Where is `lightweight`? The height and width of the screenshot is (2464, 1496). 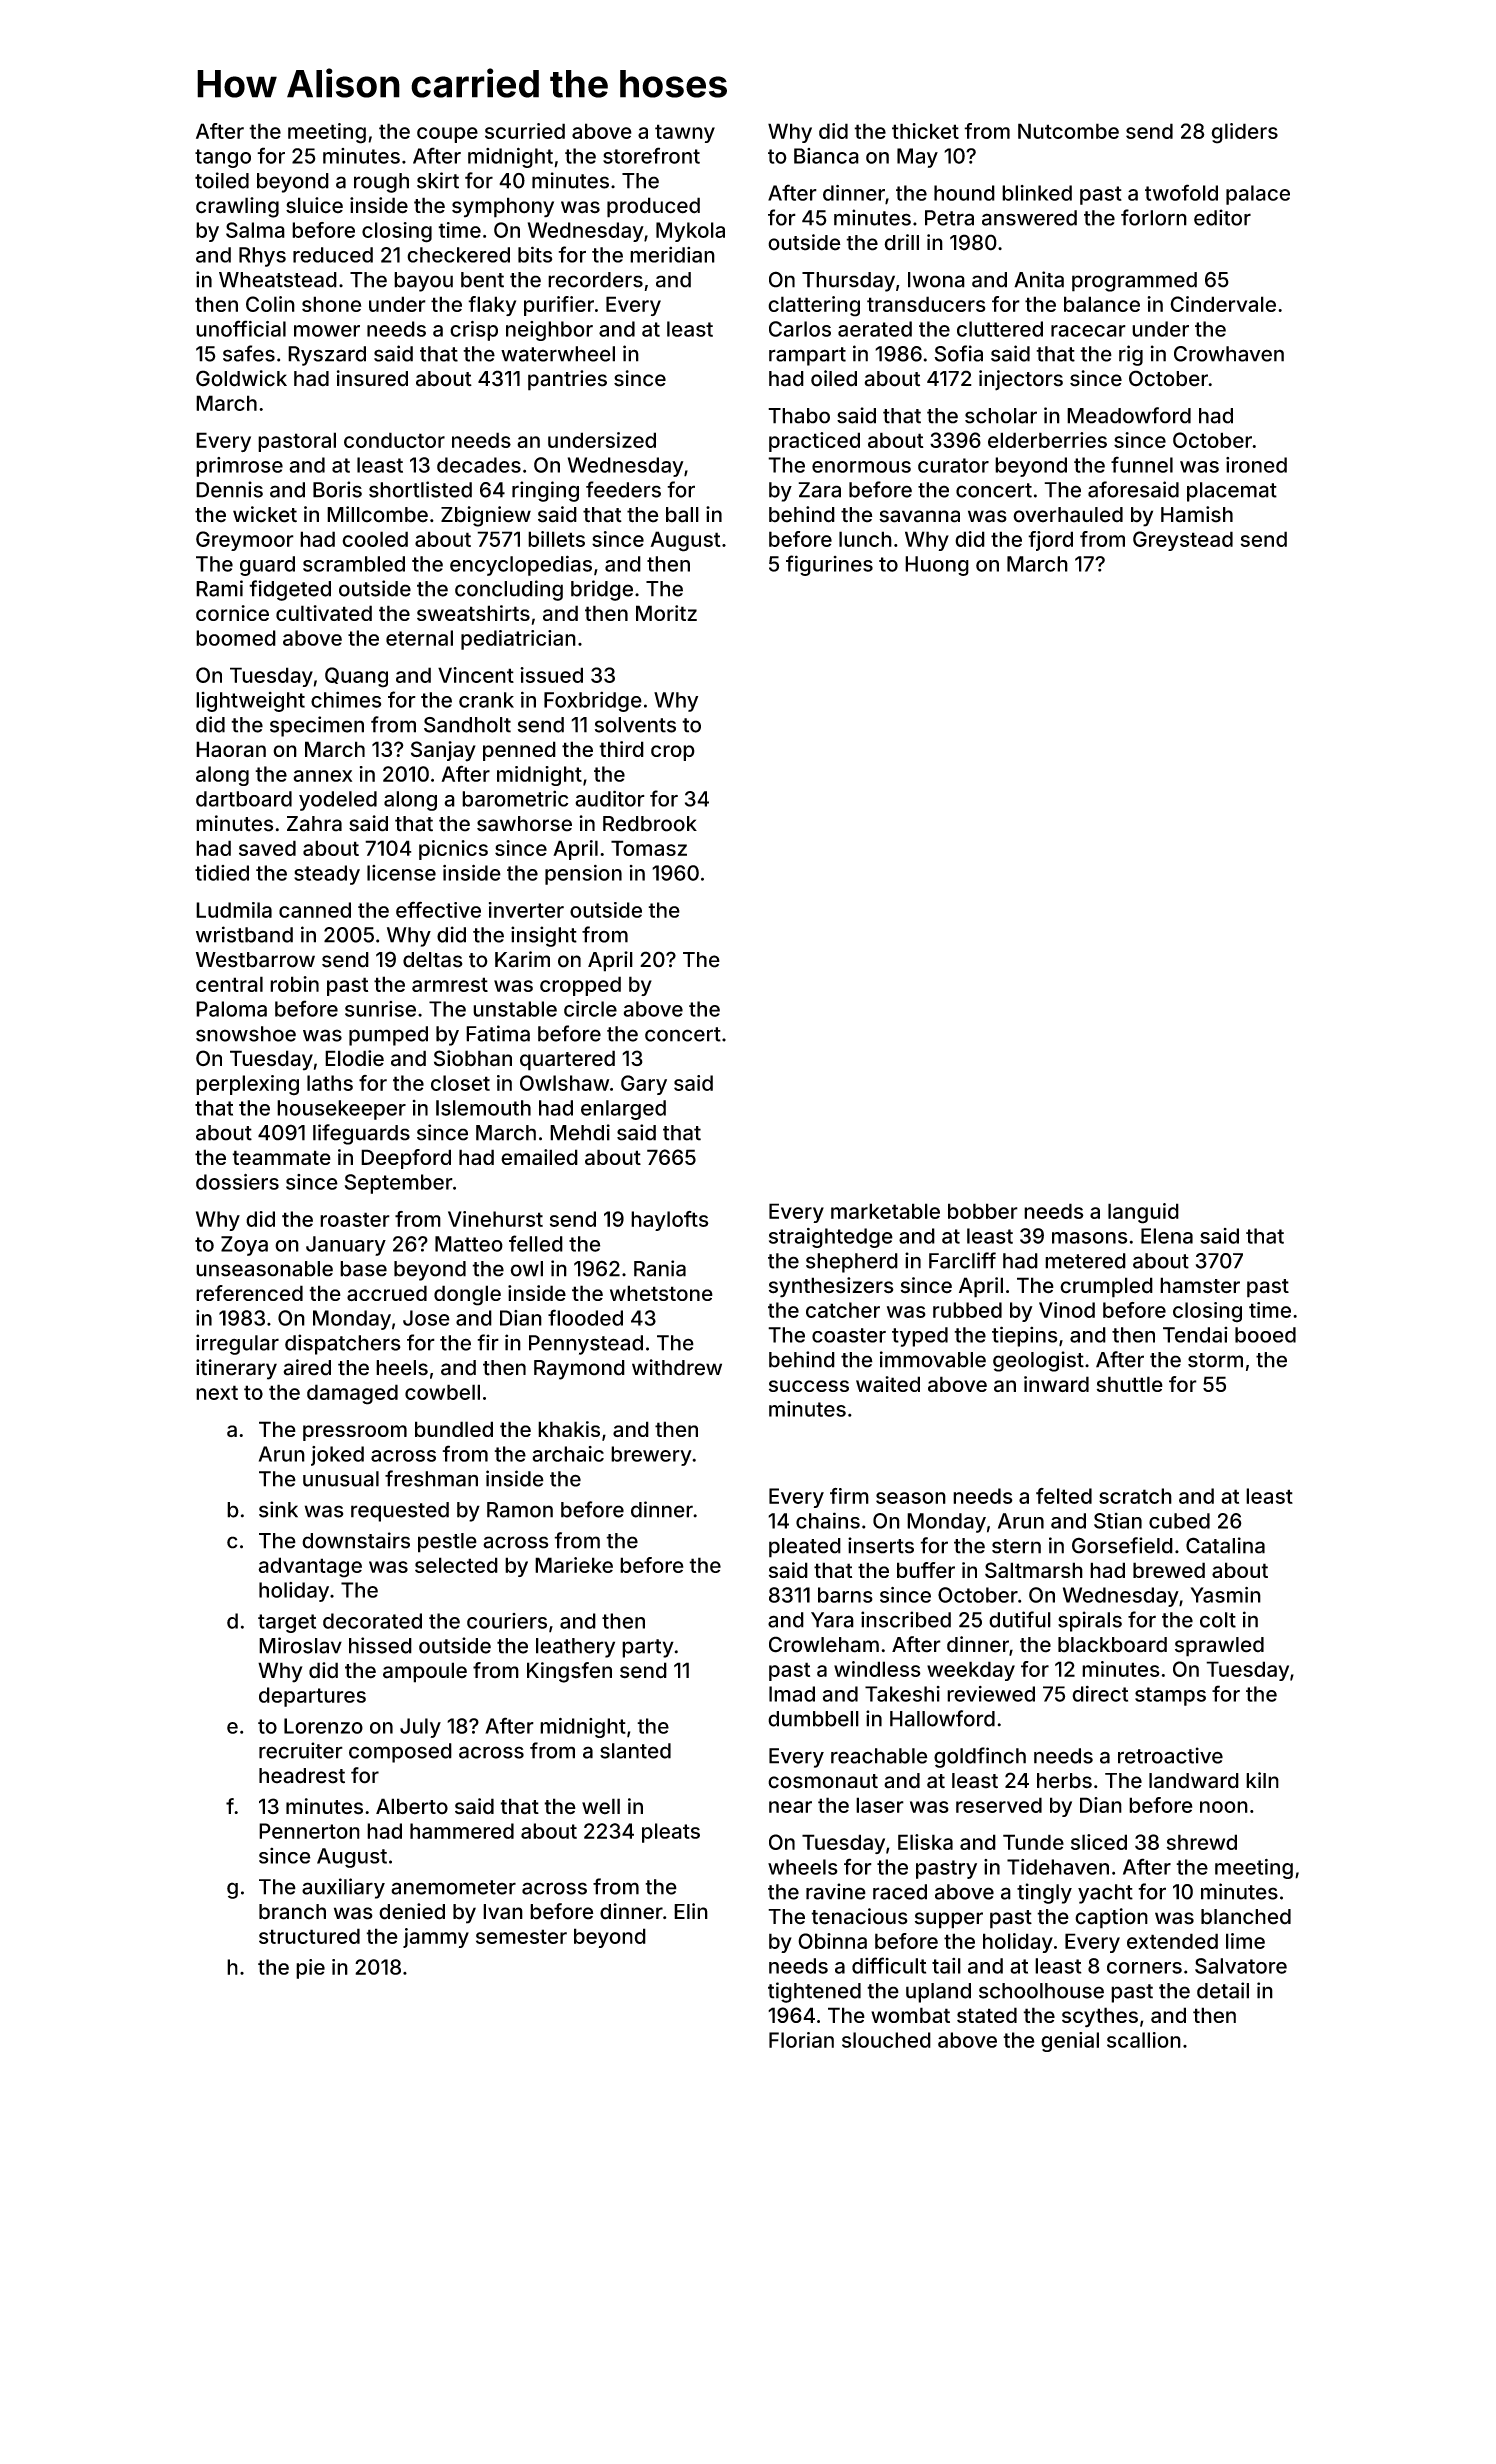
lightweight is located at coordinates (250, 702).
